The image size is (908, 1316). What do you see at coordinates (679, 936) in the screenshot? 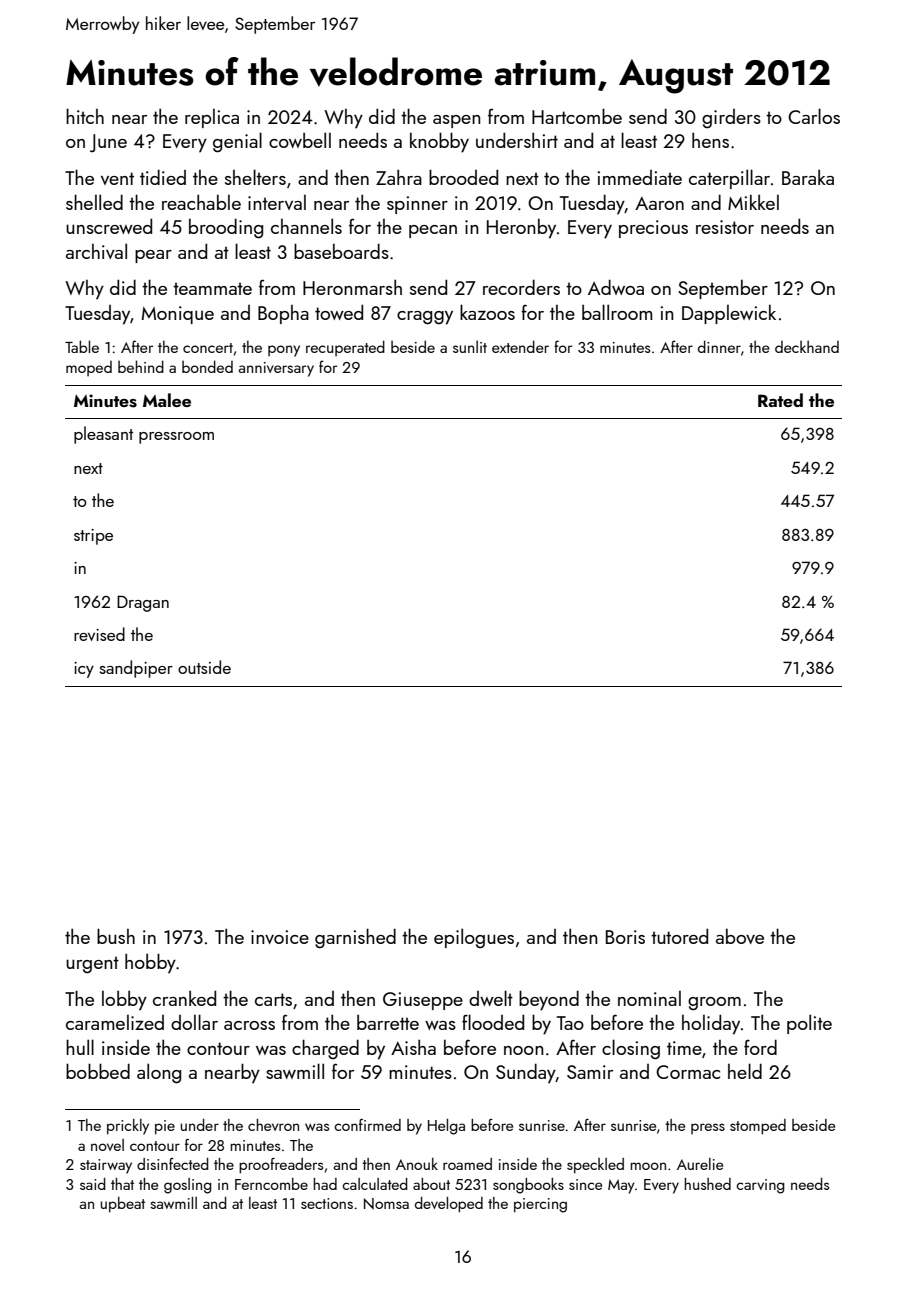
I see `tutored` at bounding box center [679, 936].
